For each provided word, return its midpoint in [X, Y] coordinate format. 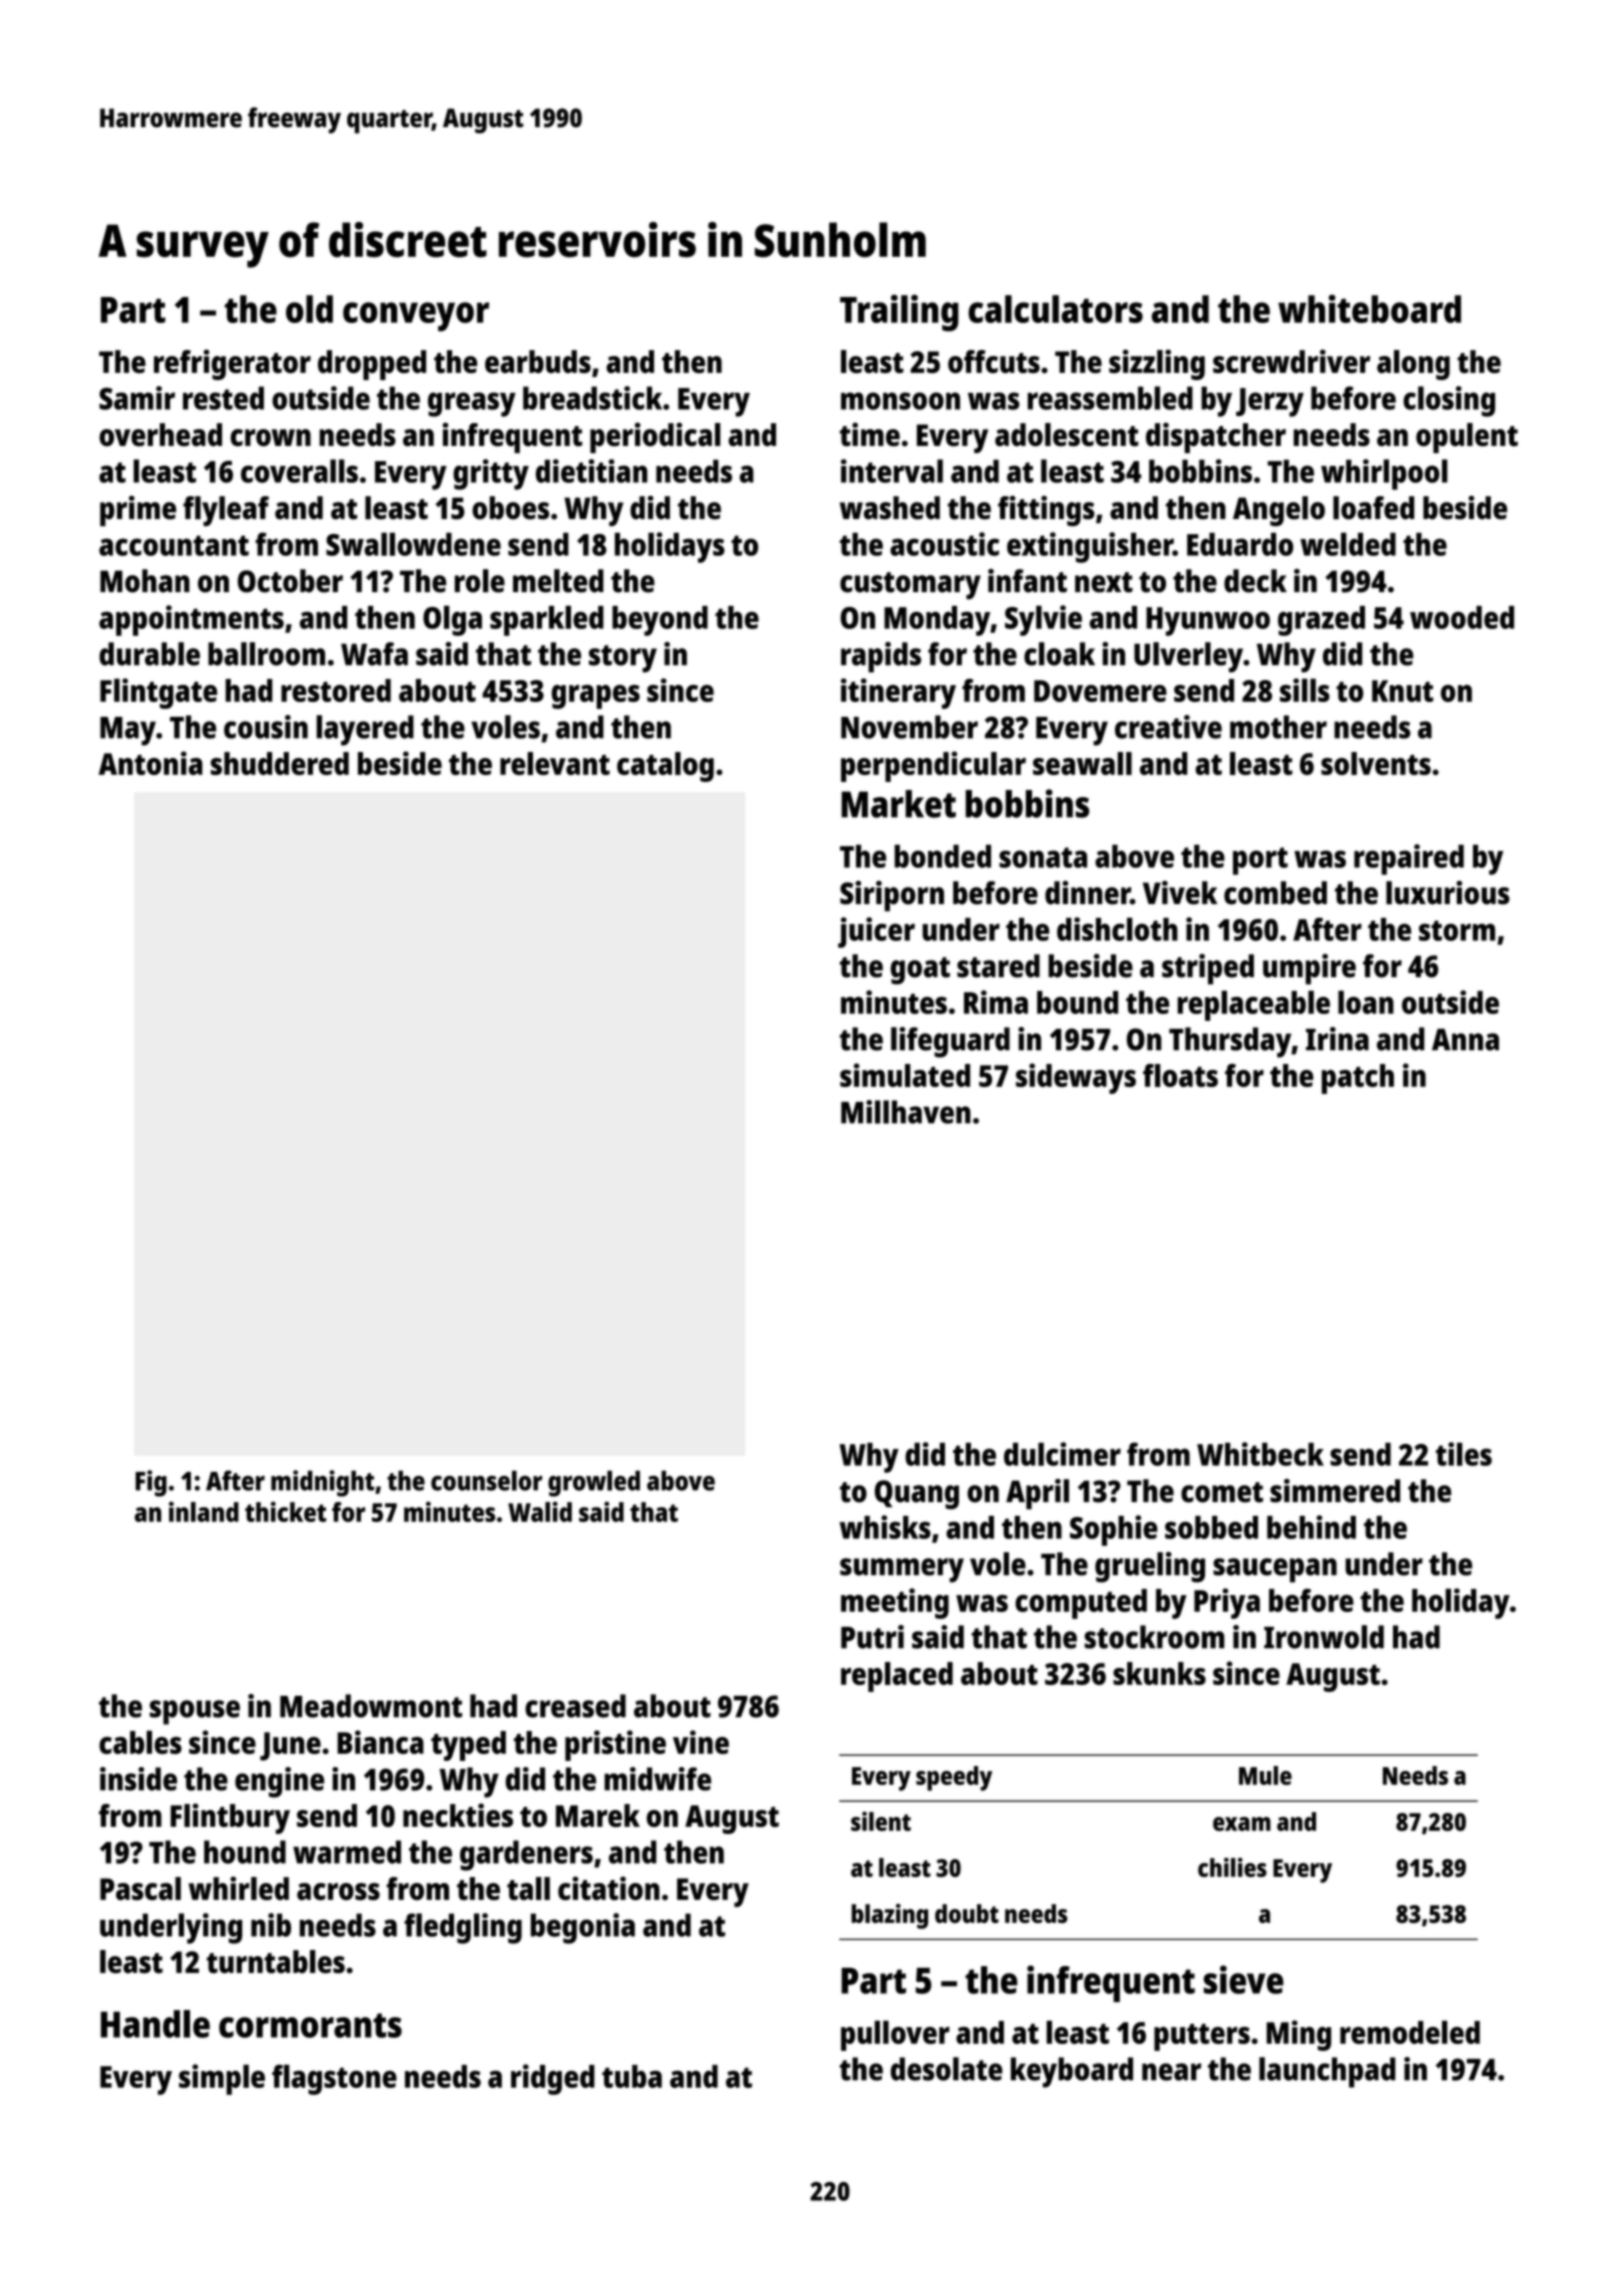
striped [1208, 969]
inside [138, 1779]
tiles [1464, 1454]
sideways [1076, 1078]
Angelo [1279, 511]
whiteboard [1369, 309]
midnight [322, 1483]
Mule [1265, 1775]
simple [222, 2079]
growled [594, 1483]
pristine [615, 1745]
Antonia [151, 763]
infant [1027, 581]
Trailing [899, 313]
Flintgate [158, 693]
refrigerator [232, 364]
